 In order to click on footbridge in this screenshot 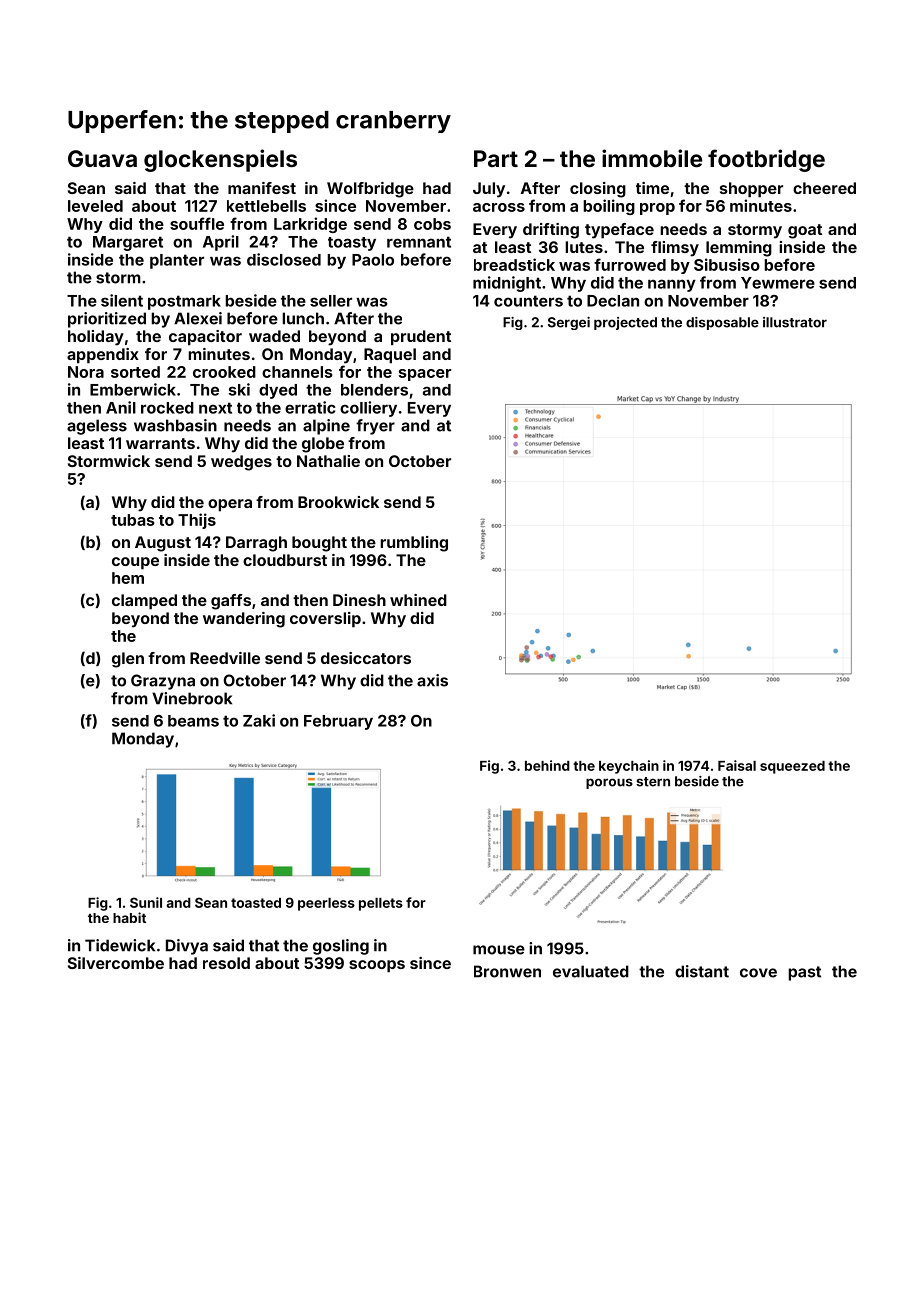, I will do `click(766, 160)`.
